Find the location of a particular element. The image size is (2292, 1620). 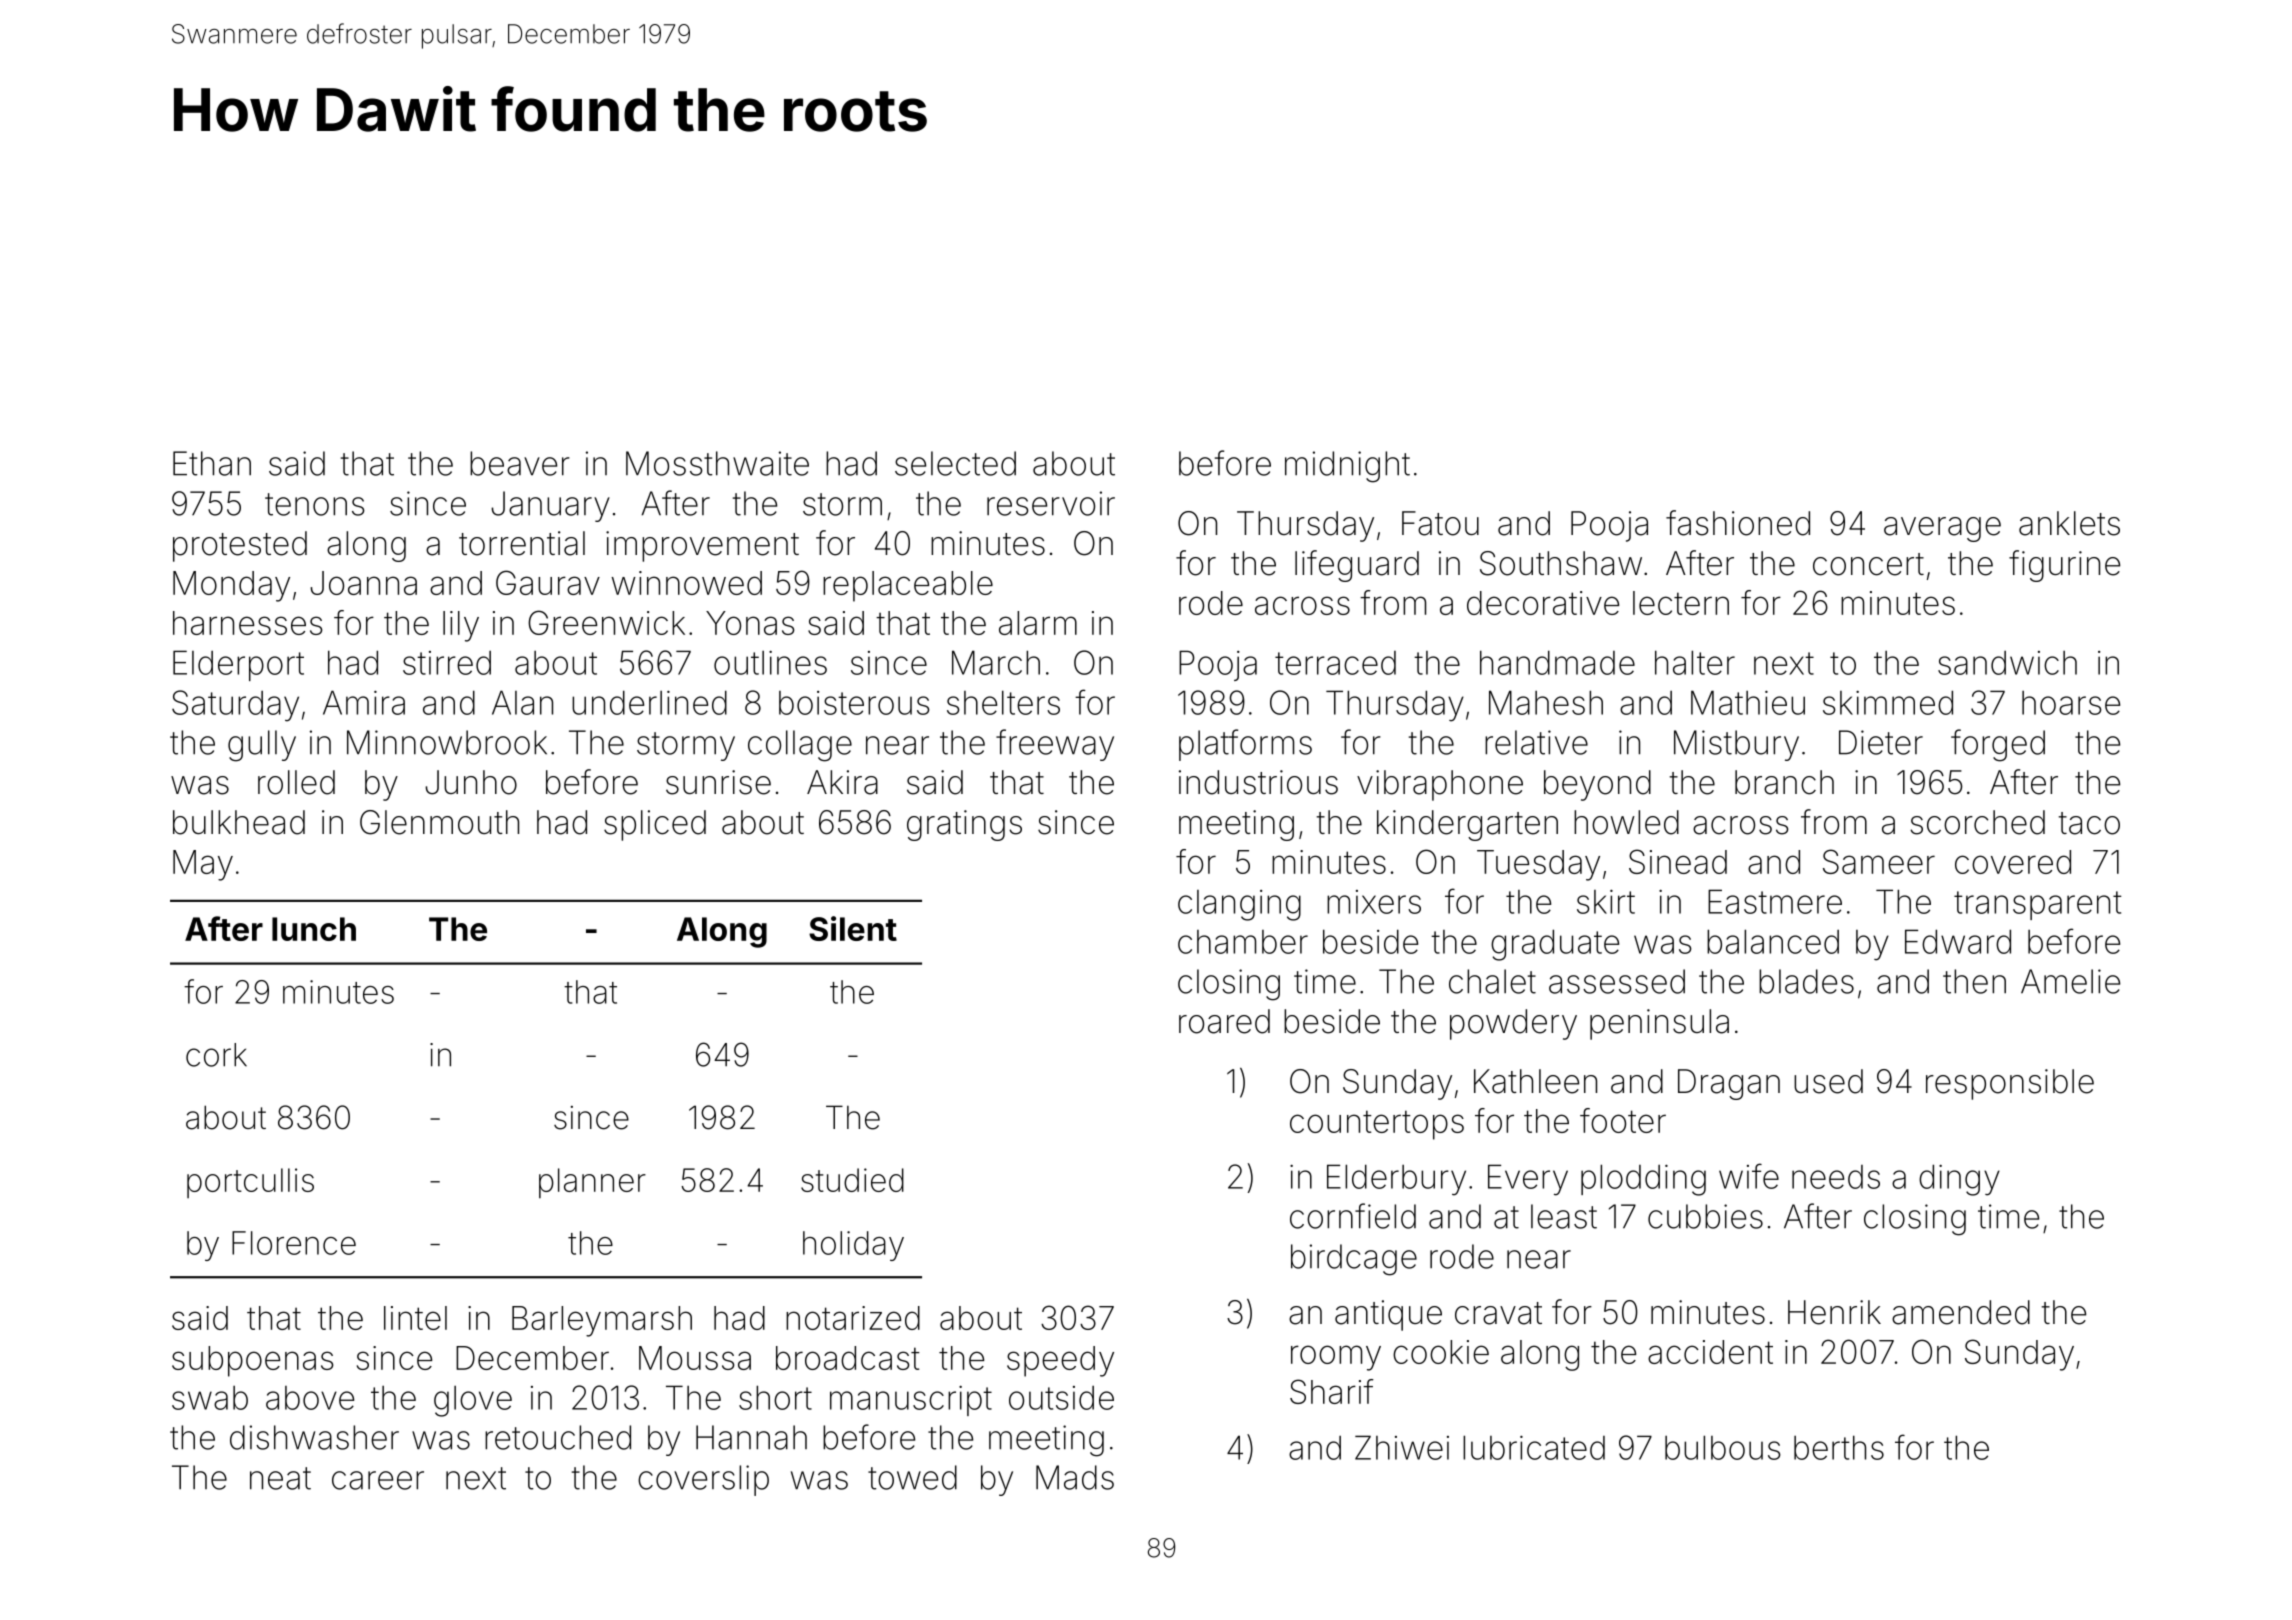

Sameer is located at coordinates (1879, 861).
